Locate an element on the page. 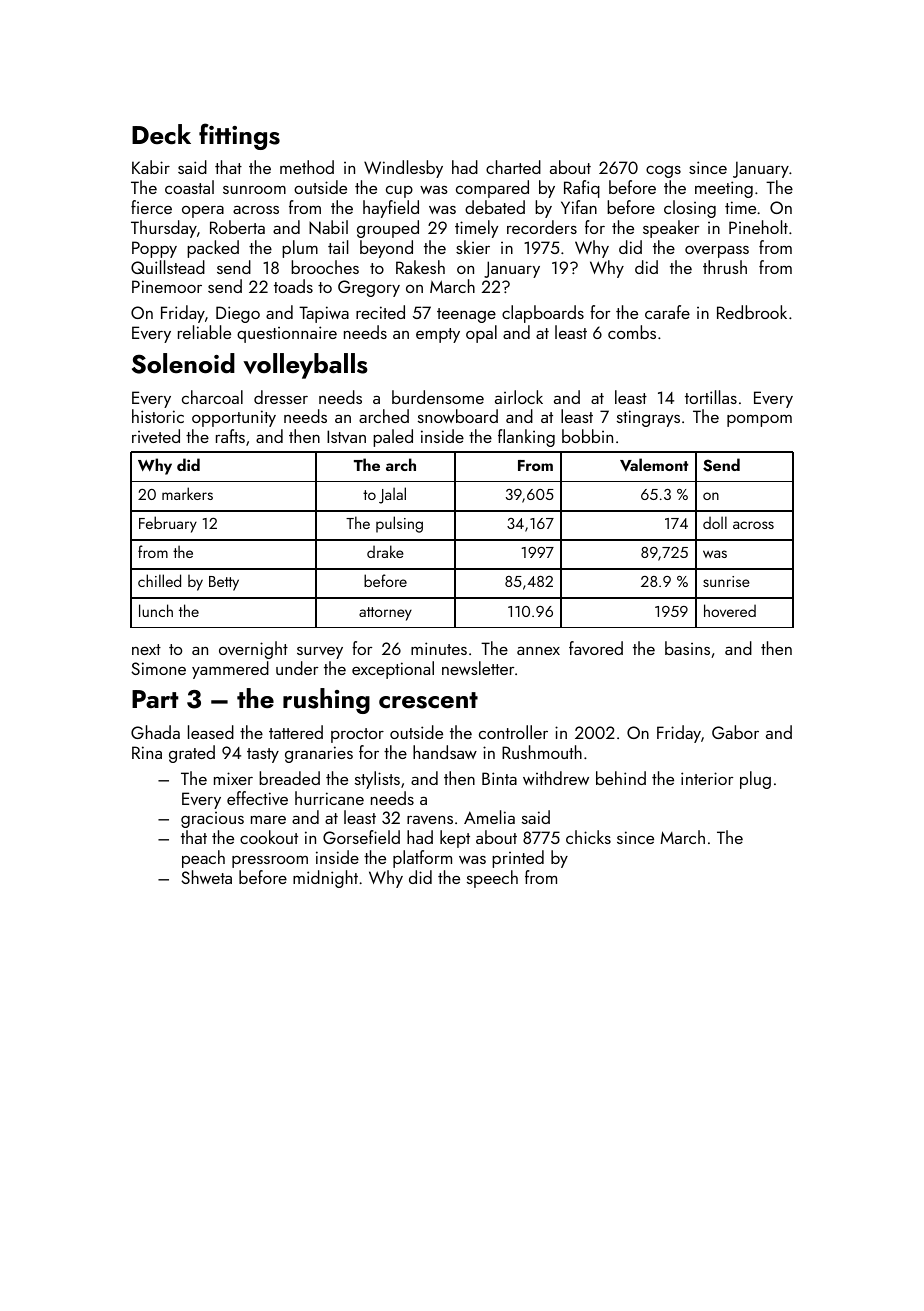 The width and height of the page is (924, 1311). Windlesby is located at coordinates (403, 169).
